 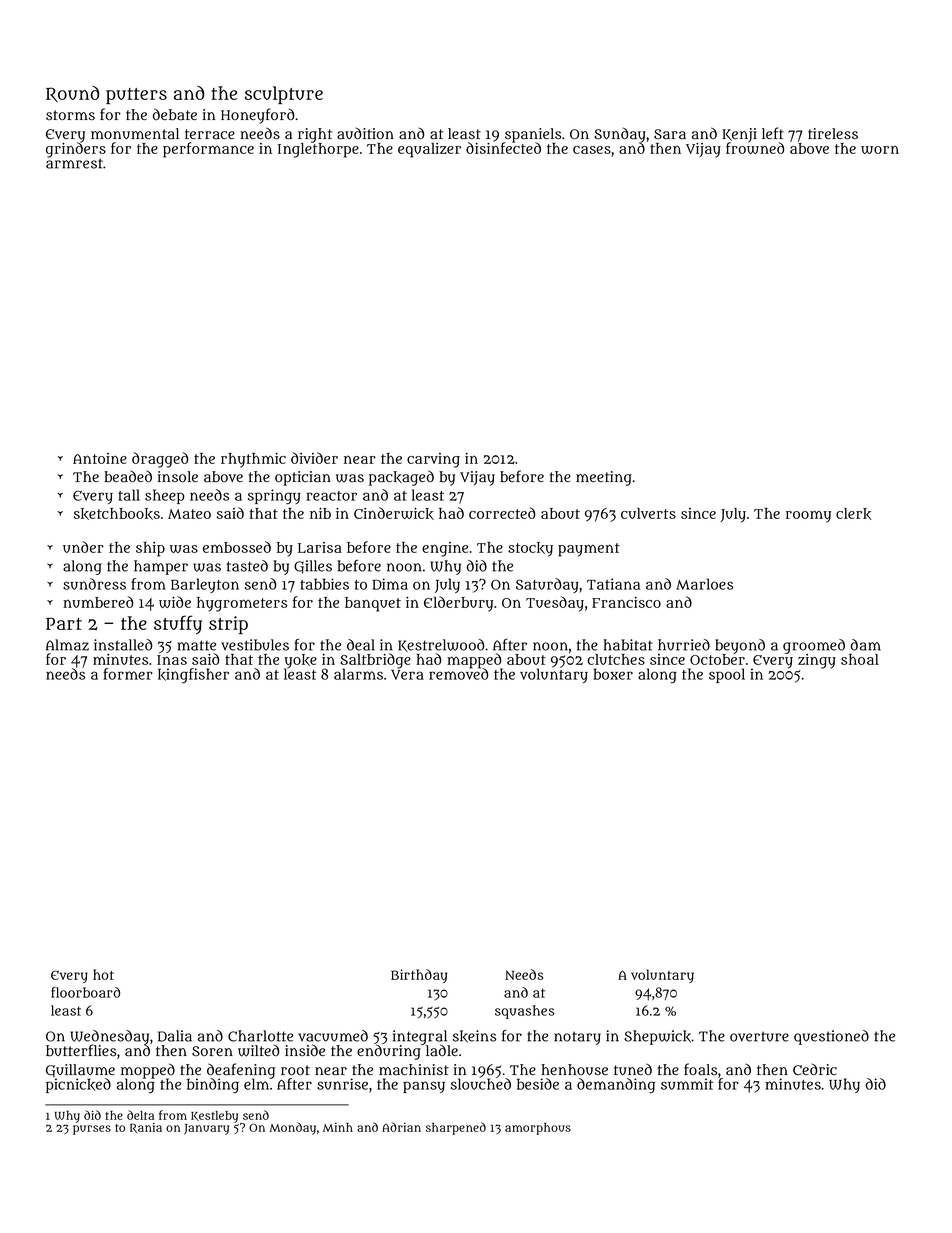 I want to click on frowned, so click(x=755, y=148).
